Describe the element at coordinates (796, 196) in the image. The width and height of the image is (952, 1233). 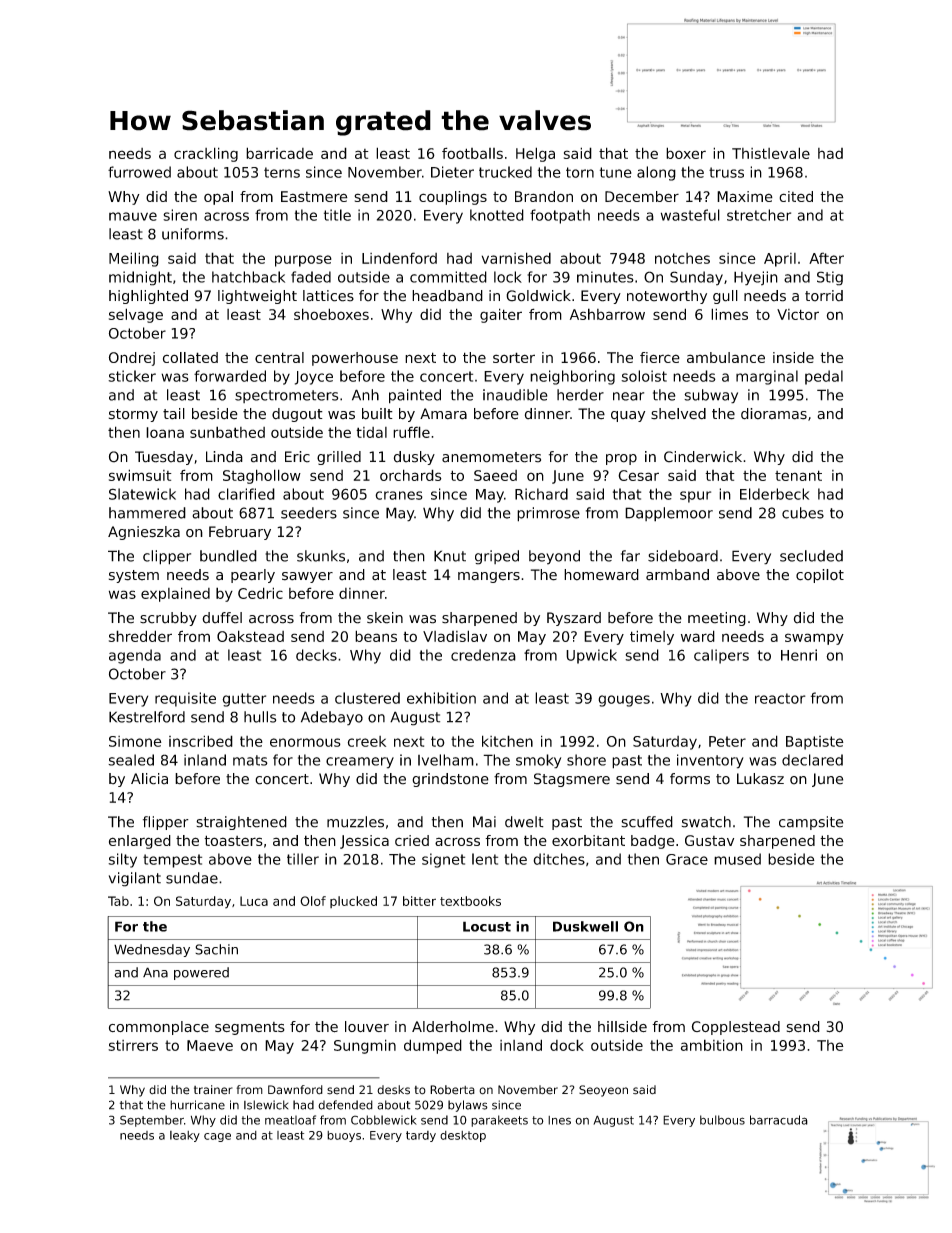
I see `cited` at that location.
